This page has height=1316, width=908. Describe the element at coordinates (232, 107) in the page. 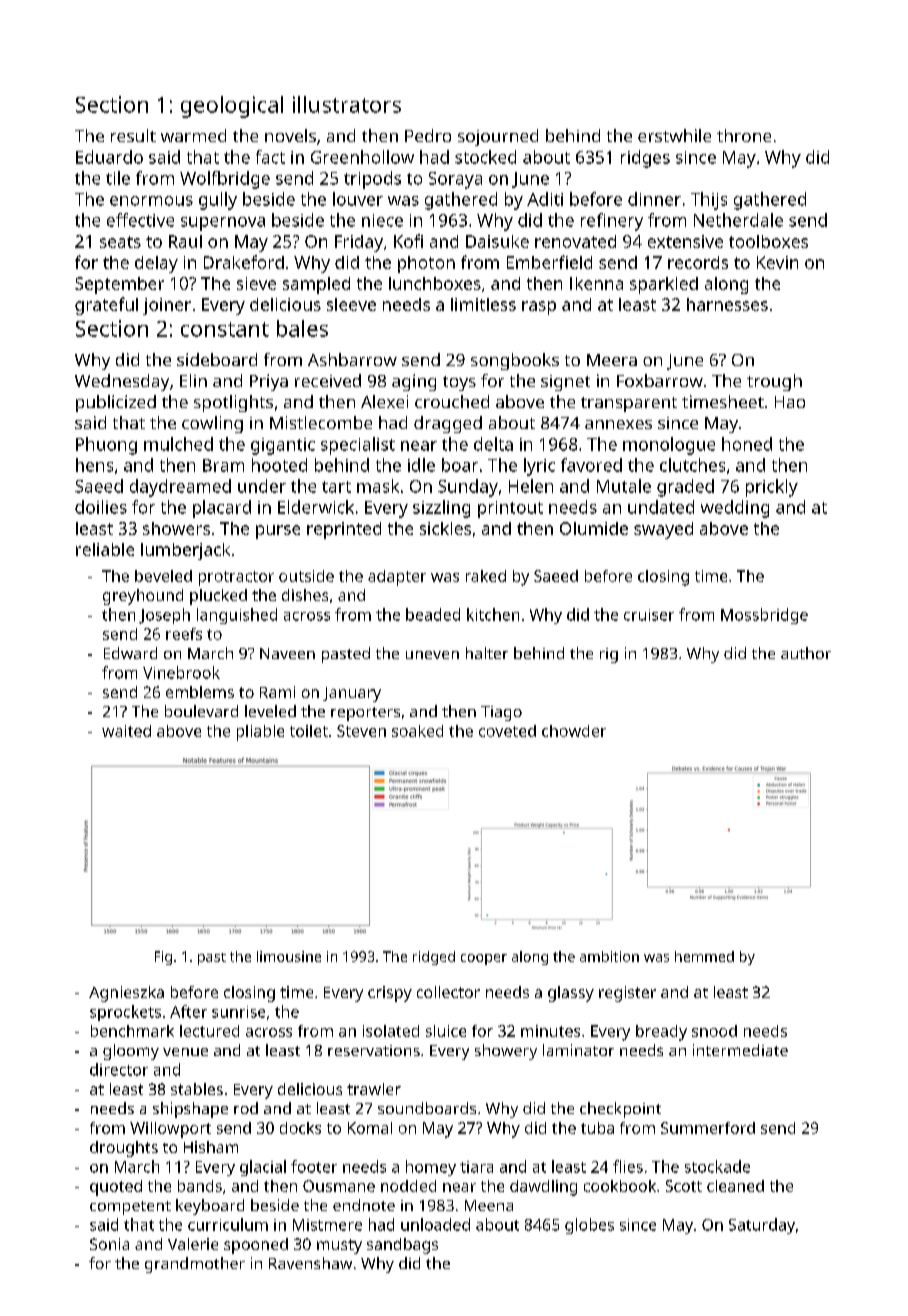

I see `geological` at that location.
